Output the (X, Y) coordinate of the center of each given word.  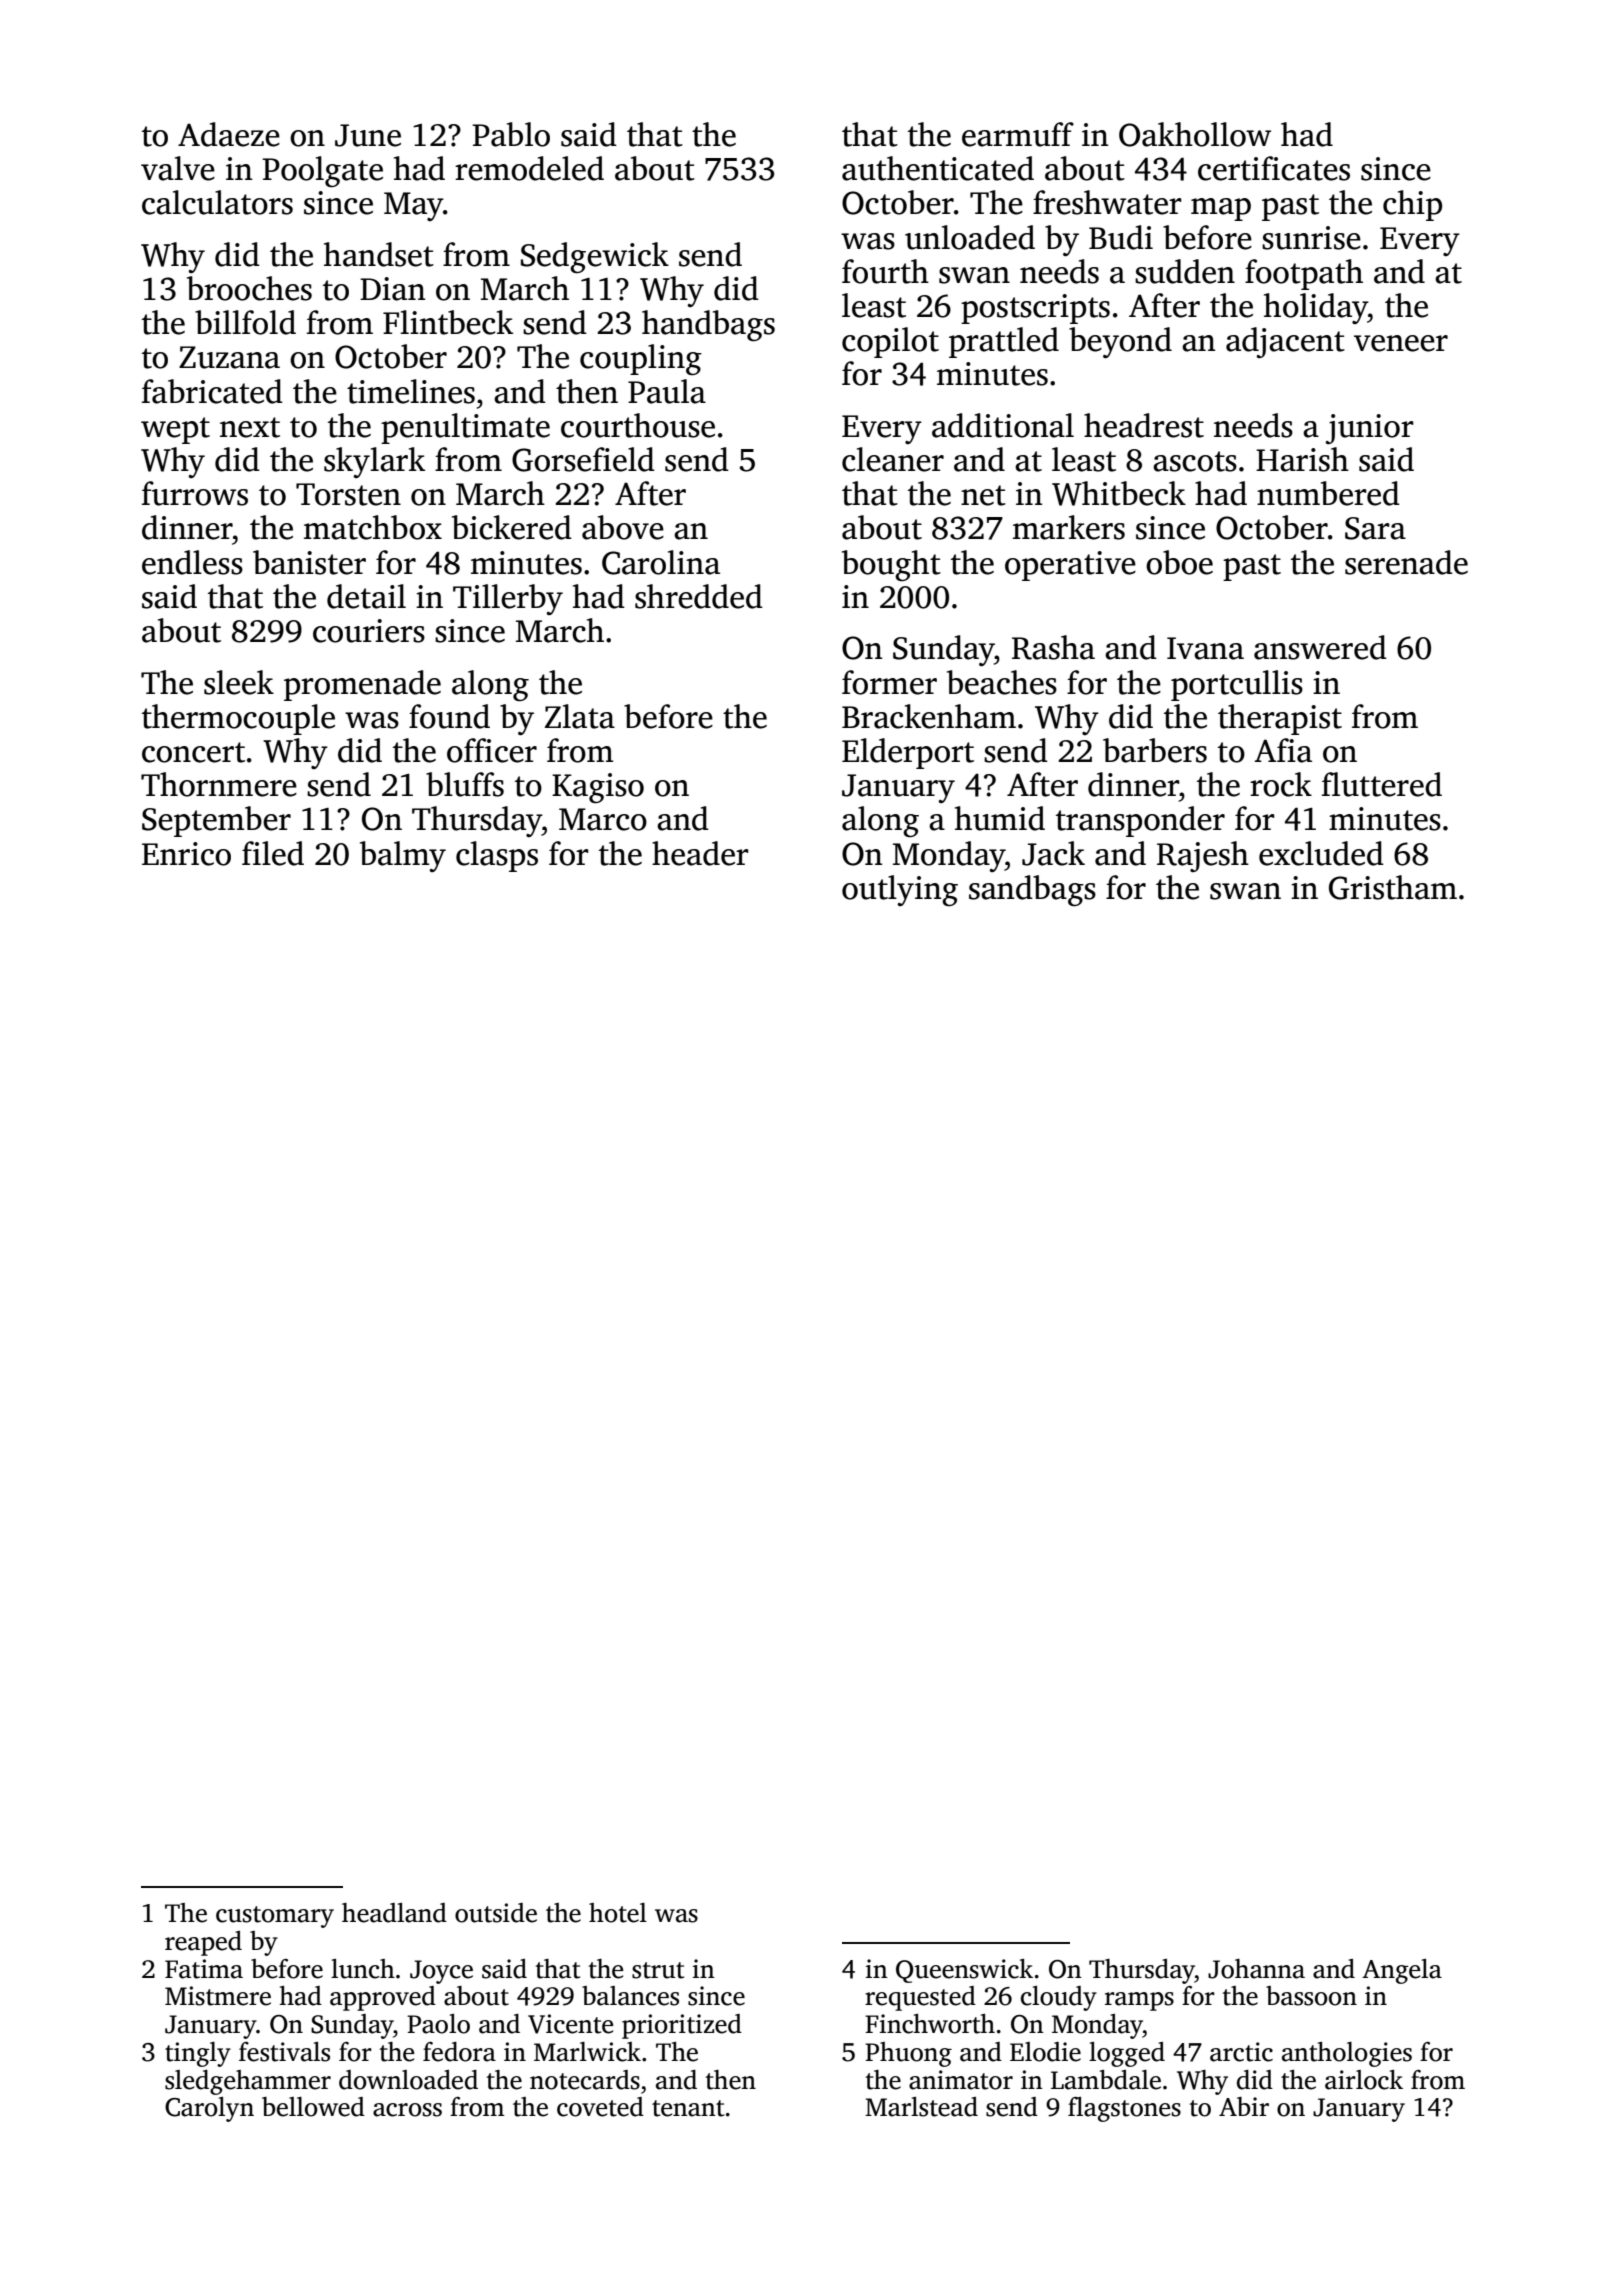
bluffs (465, 784)
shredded (699, 596)
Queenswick (964, 1971)
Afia (1283, 750)
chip (1412, 205)
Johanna (1256, 1969)
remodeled (529, 168)
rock (1281, 784)
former (889, 682)
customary (275, 1917)
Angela (1402, 1971)
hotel (618, 1913)
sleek (239, 682)
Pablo (511, 134)
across (407, 2110)
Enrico (186, 854)
